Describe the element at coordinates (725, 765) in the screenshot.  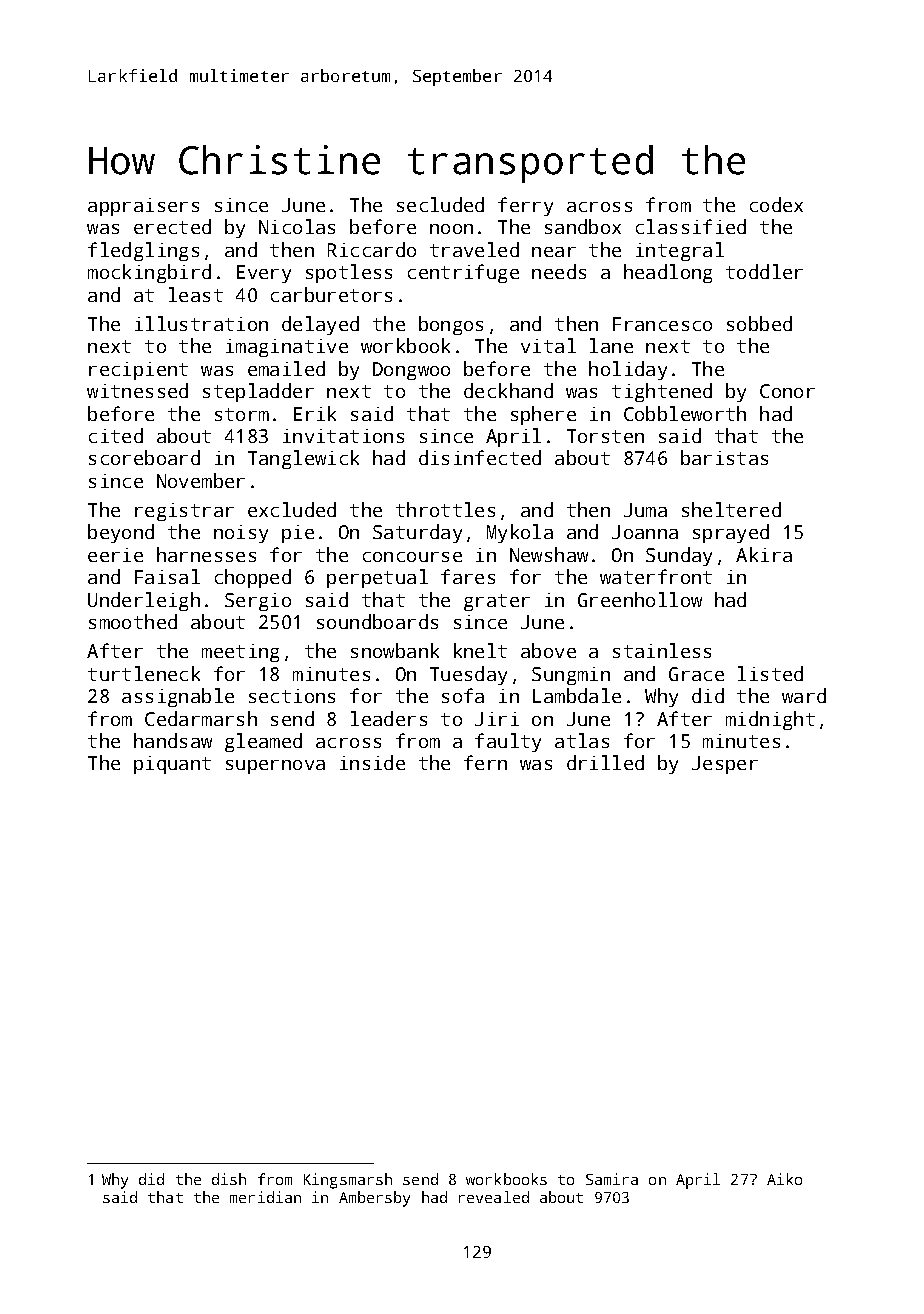
I see `Jesper` at that location.
